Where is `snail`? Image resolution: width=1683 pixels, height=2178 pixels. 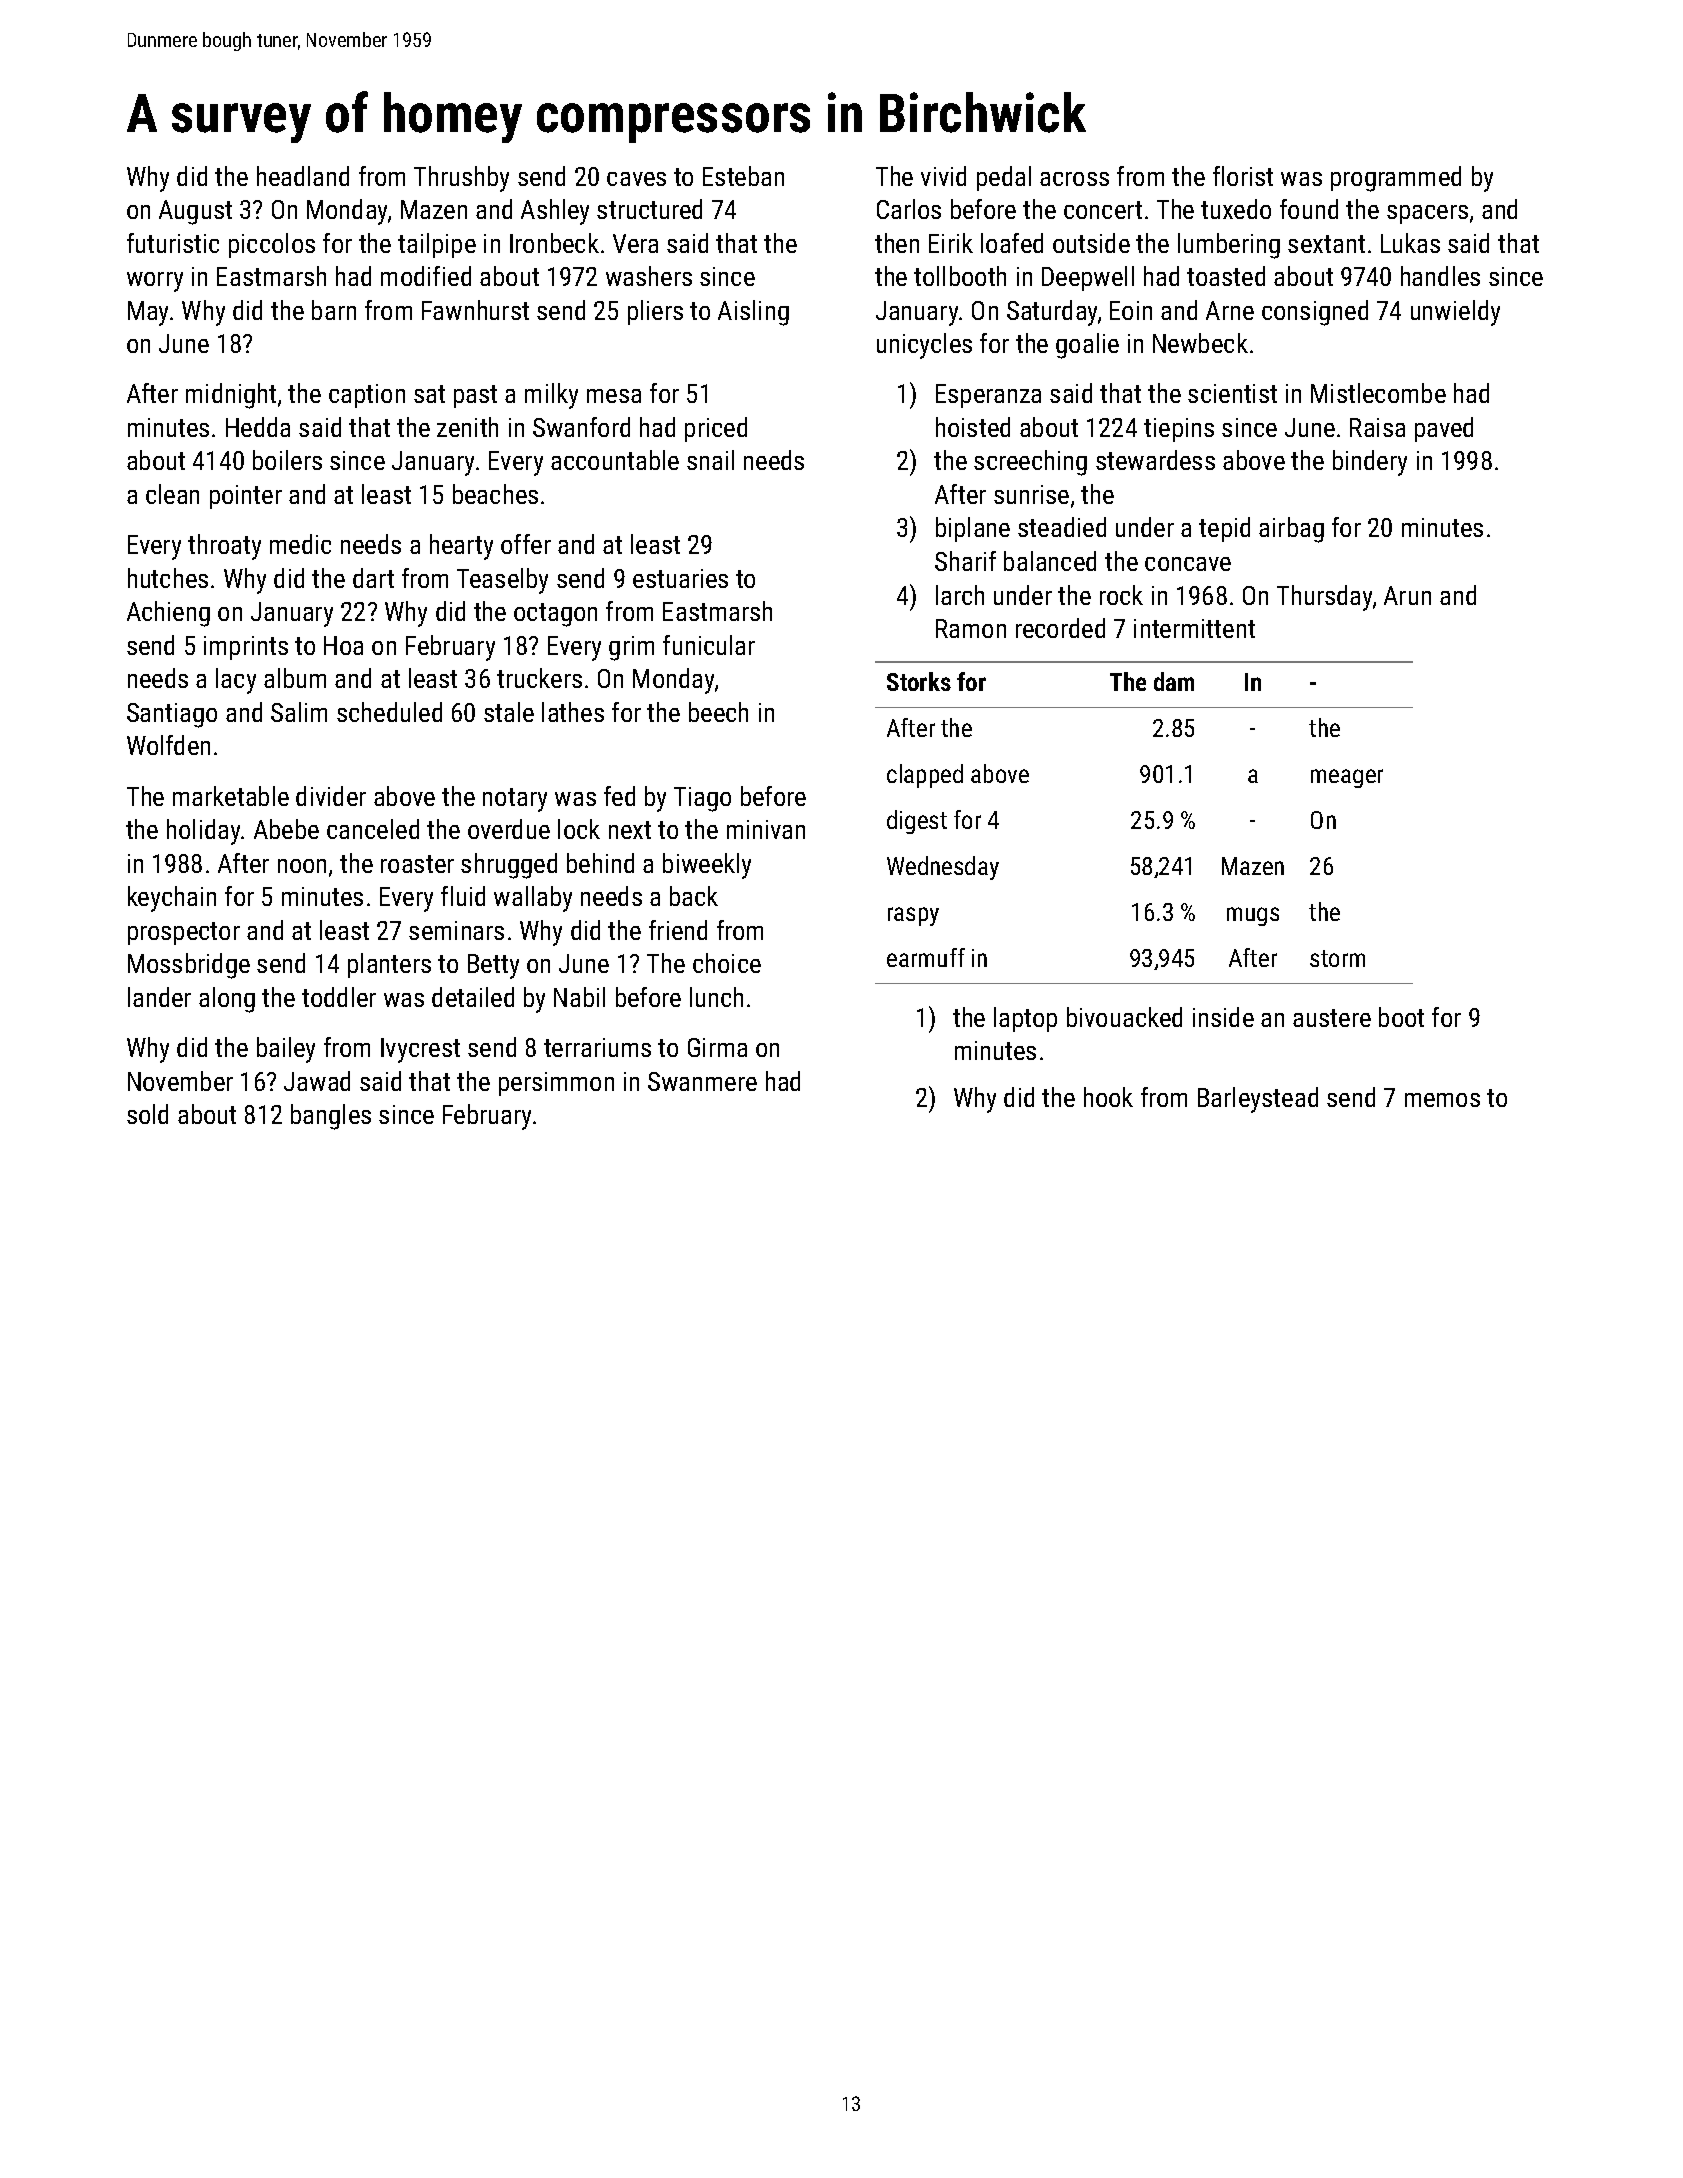 snail is located at coordinates (710, 460).
